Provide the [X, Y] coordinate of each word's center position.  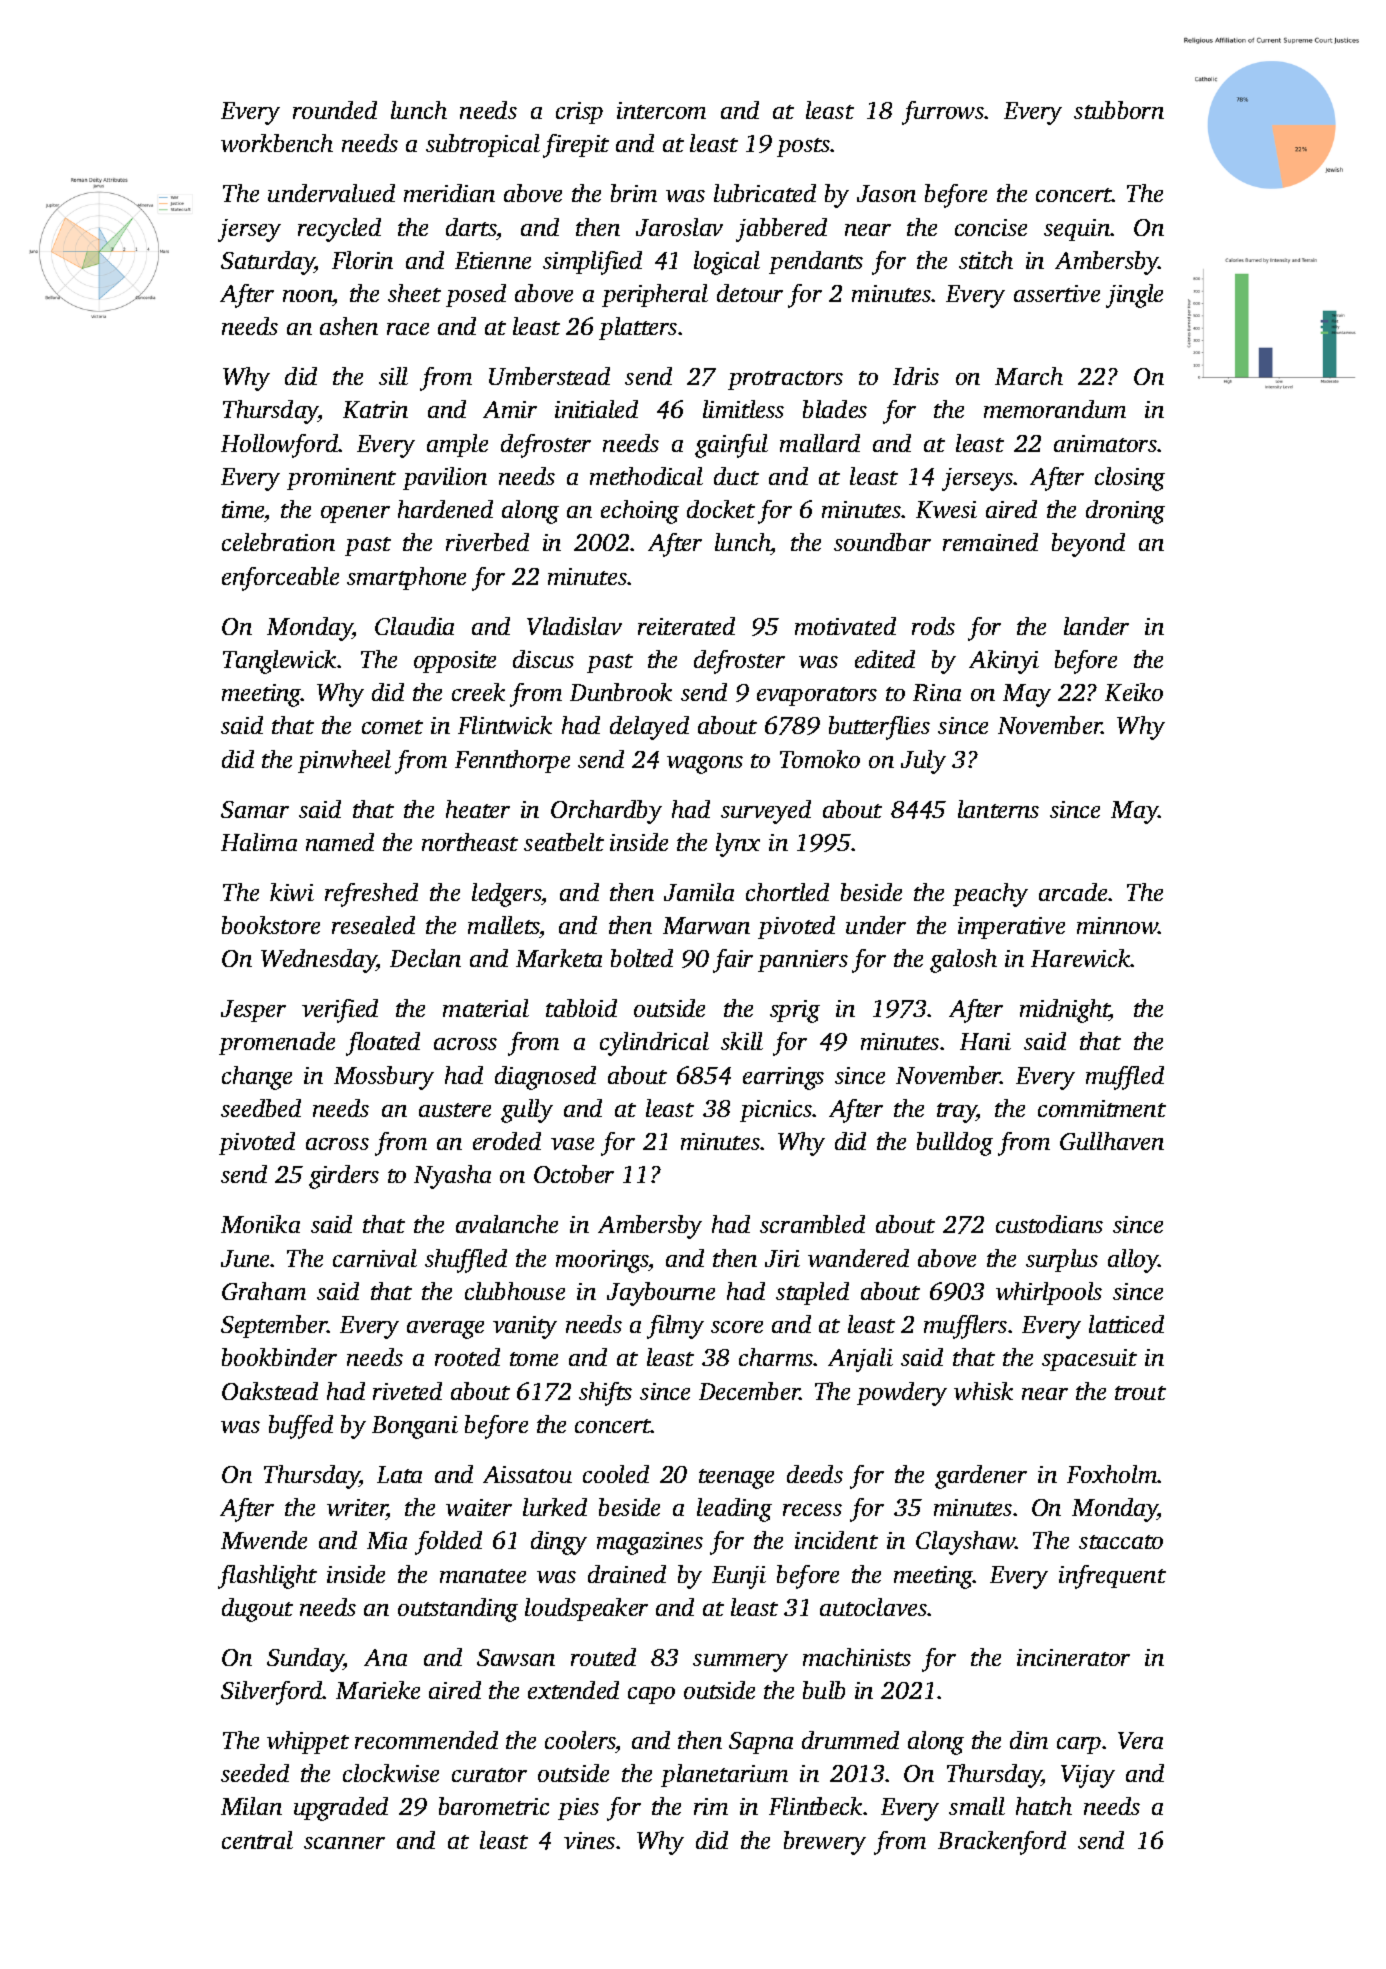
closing [1130, 479]
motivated [845, 626]
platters [638, 328]
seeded [255, 1773]
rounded [335, 110]
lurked [555, 1507]
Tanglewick [280, 662]
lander [1096, 626]
